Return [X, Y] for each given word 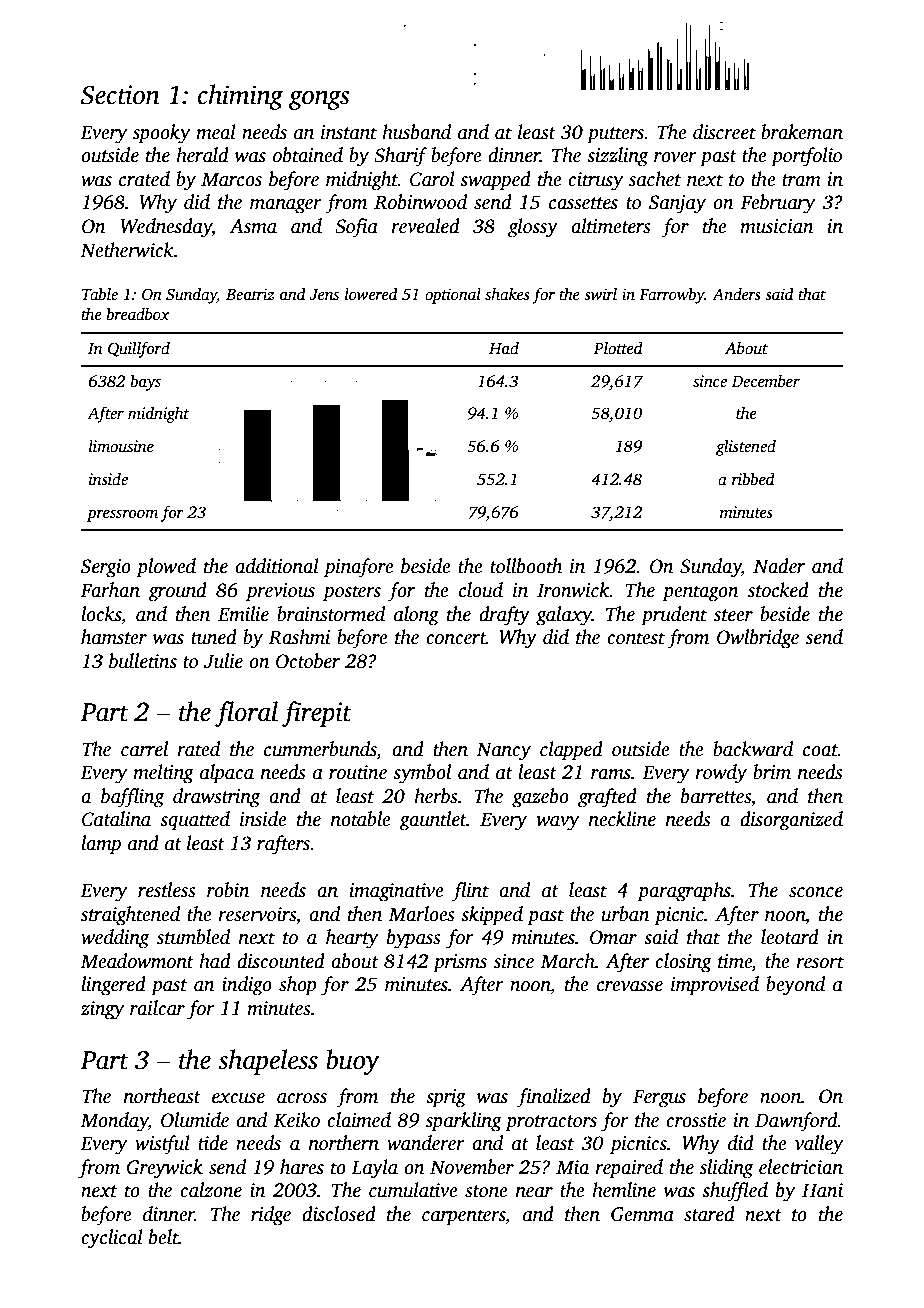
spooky [161, 134]
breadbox [138, 314]
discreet [724, 132]
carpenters [463, 1217]
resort [820, 962]
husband [416, 132]
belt [164, 1237]
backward [753, 749]
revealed [425, 226]
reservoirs [257, 914]
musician [777, 226]
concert [456, 638]
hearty [352, 939]
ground [177, 592]
